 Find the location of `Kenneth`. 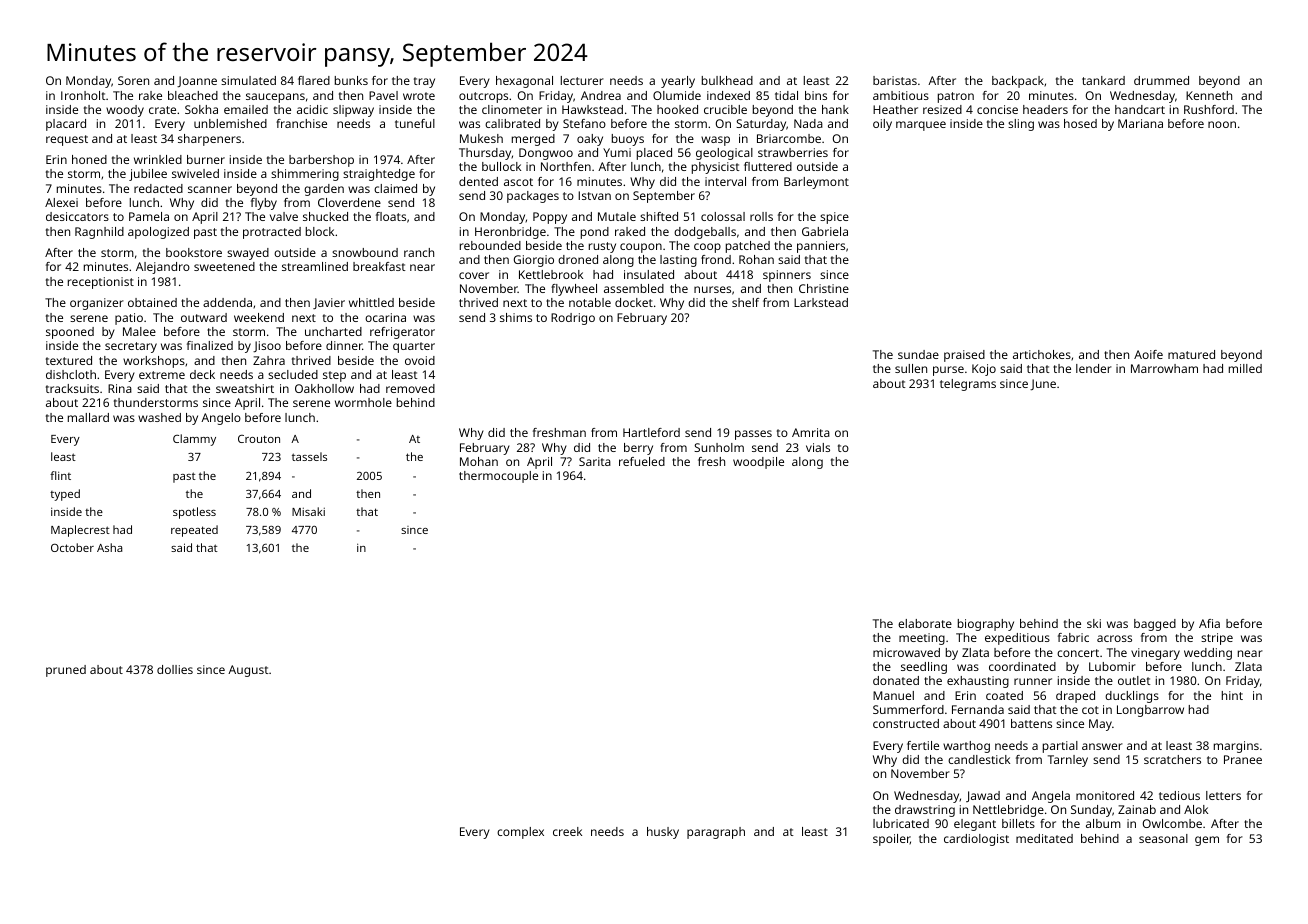

Kenneth is located at coordinates (1209, 95).
